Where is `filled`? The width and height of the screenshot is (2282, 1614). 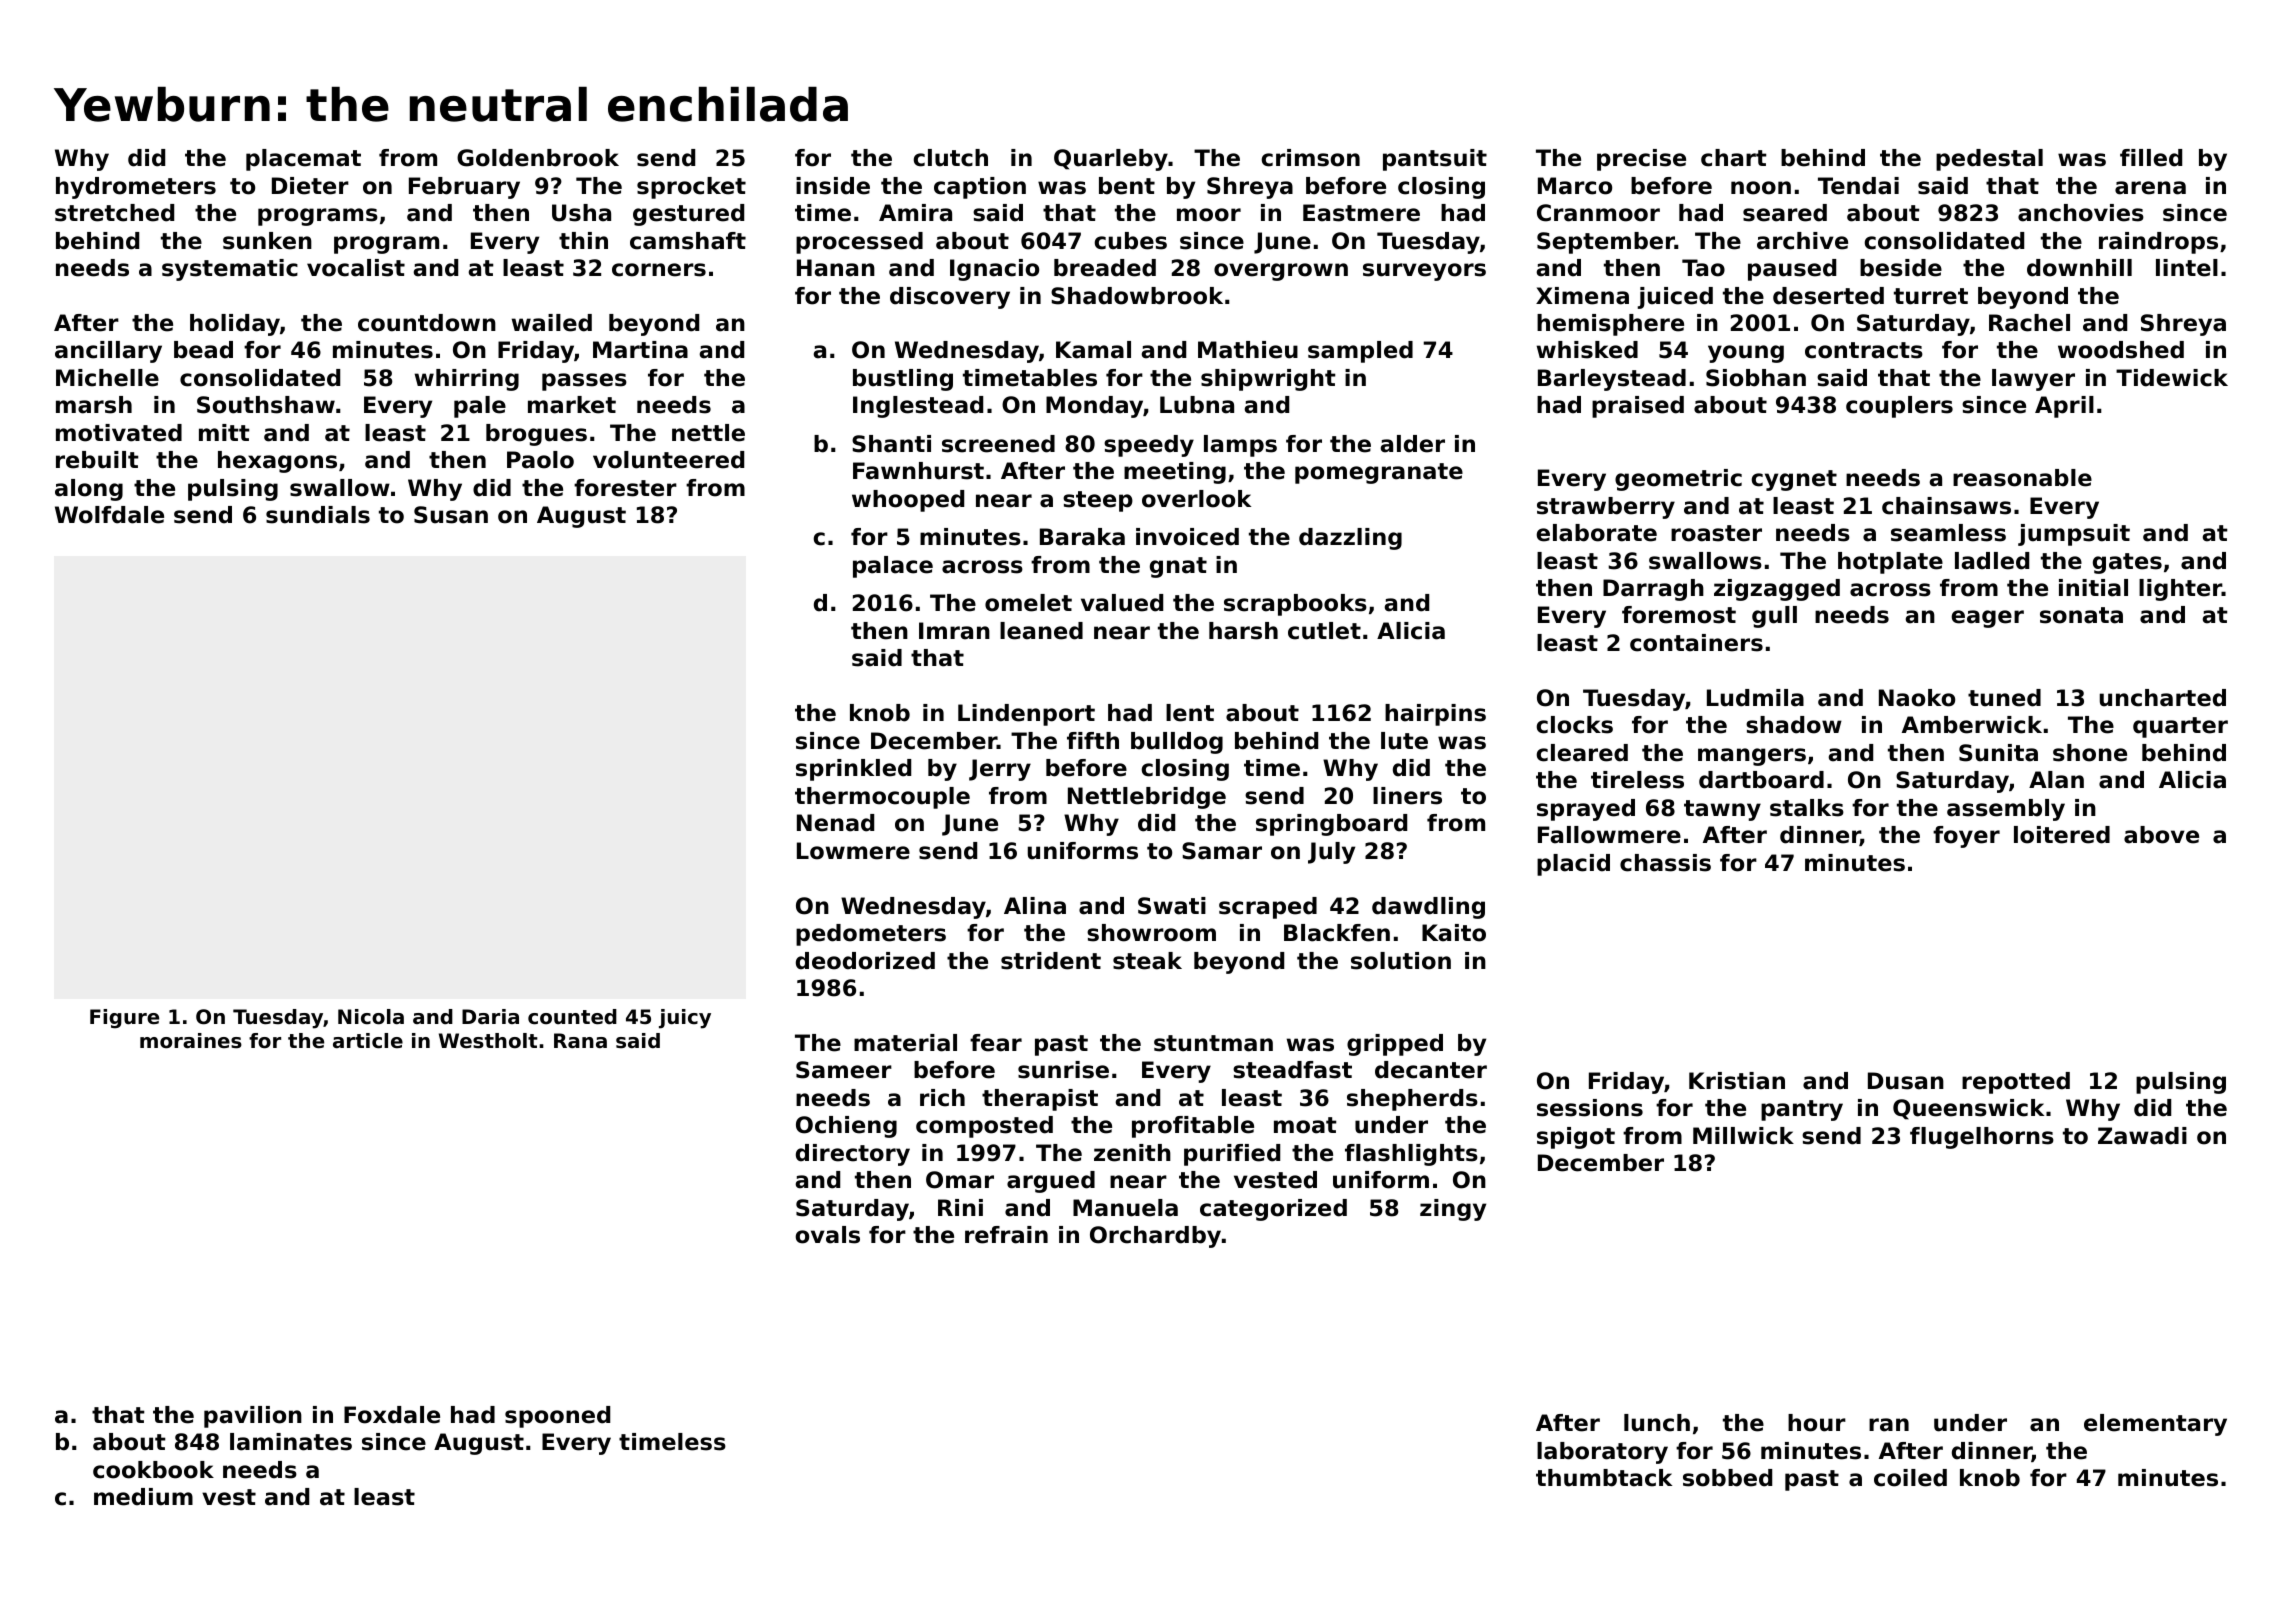 filled is located at coordinates (2151, 158).
